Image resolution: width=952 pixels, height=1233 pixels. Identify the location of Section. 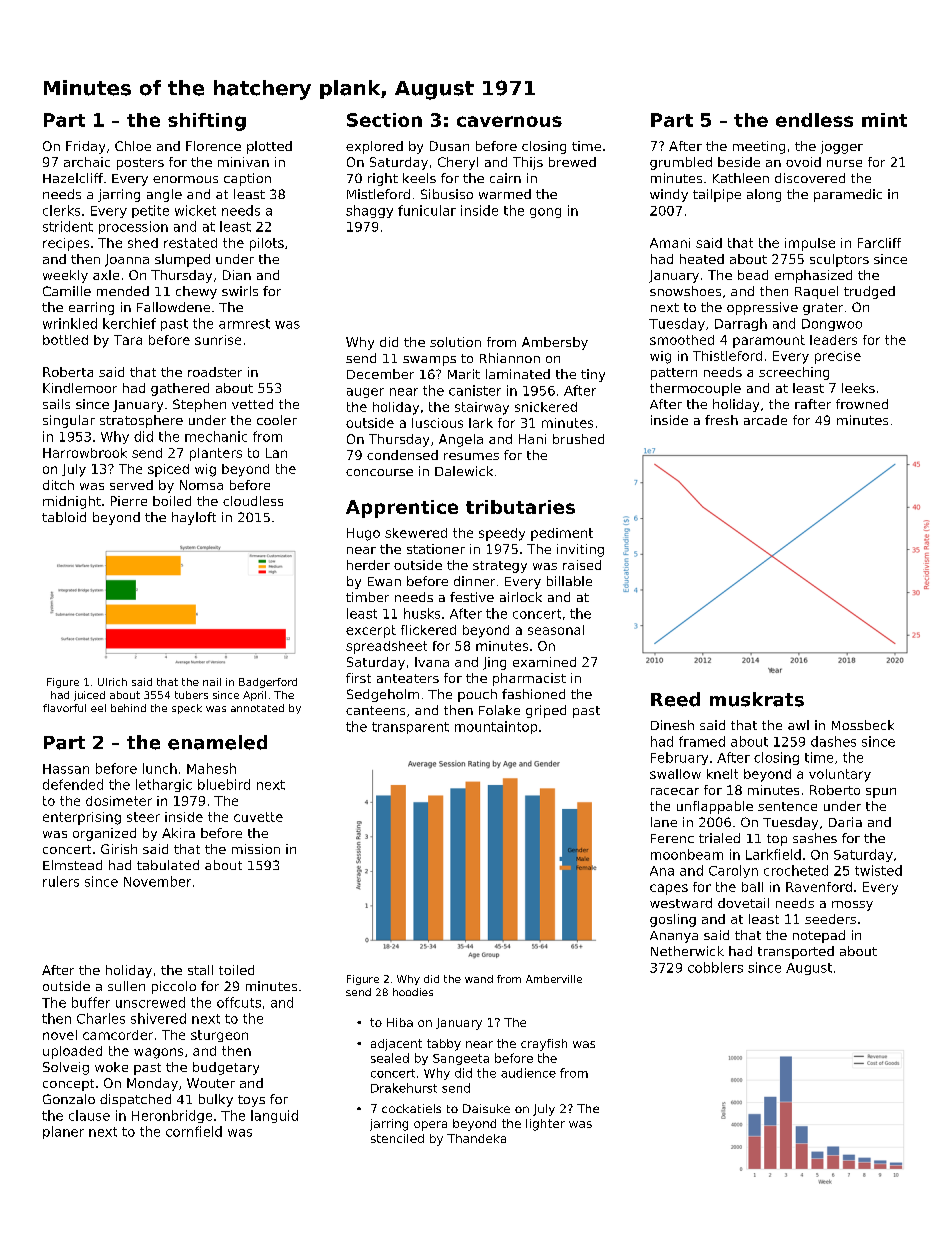
(384, 120).
